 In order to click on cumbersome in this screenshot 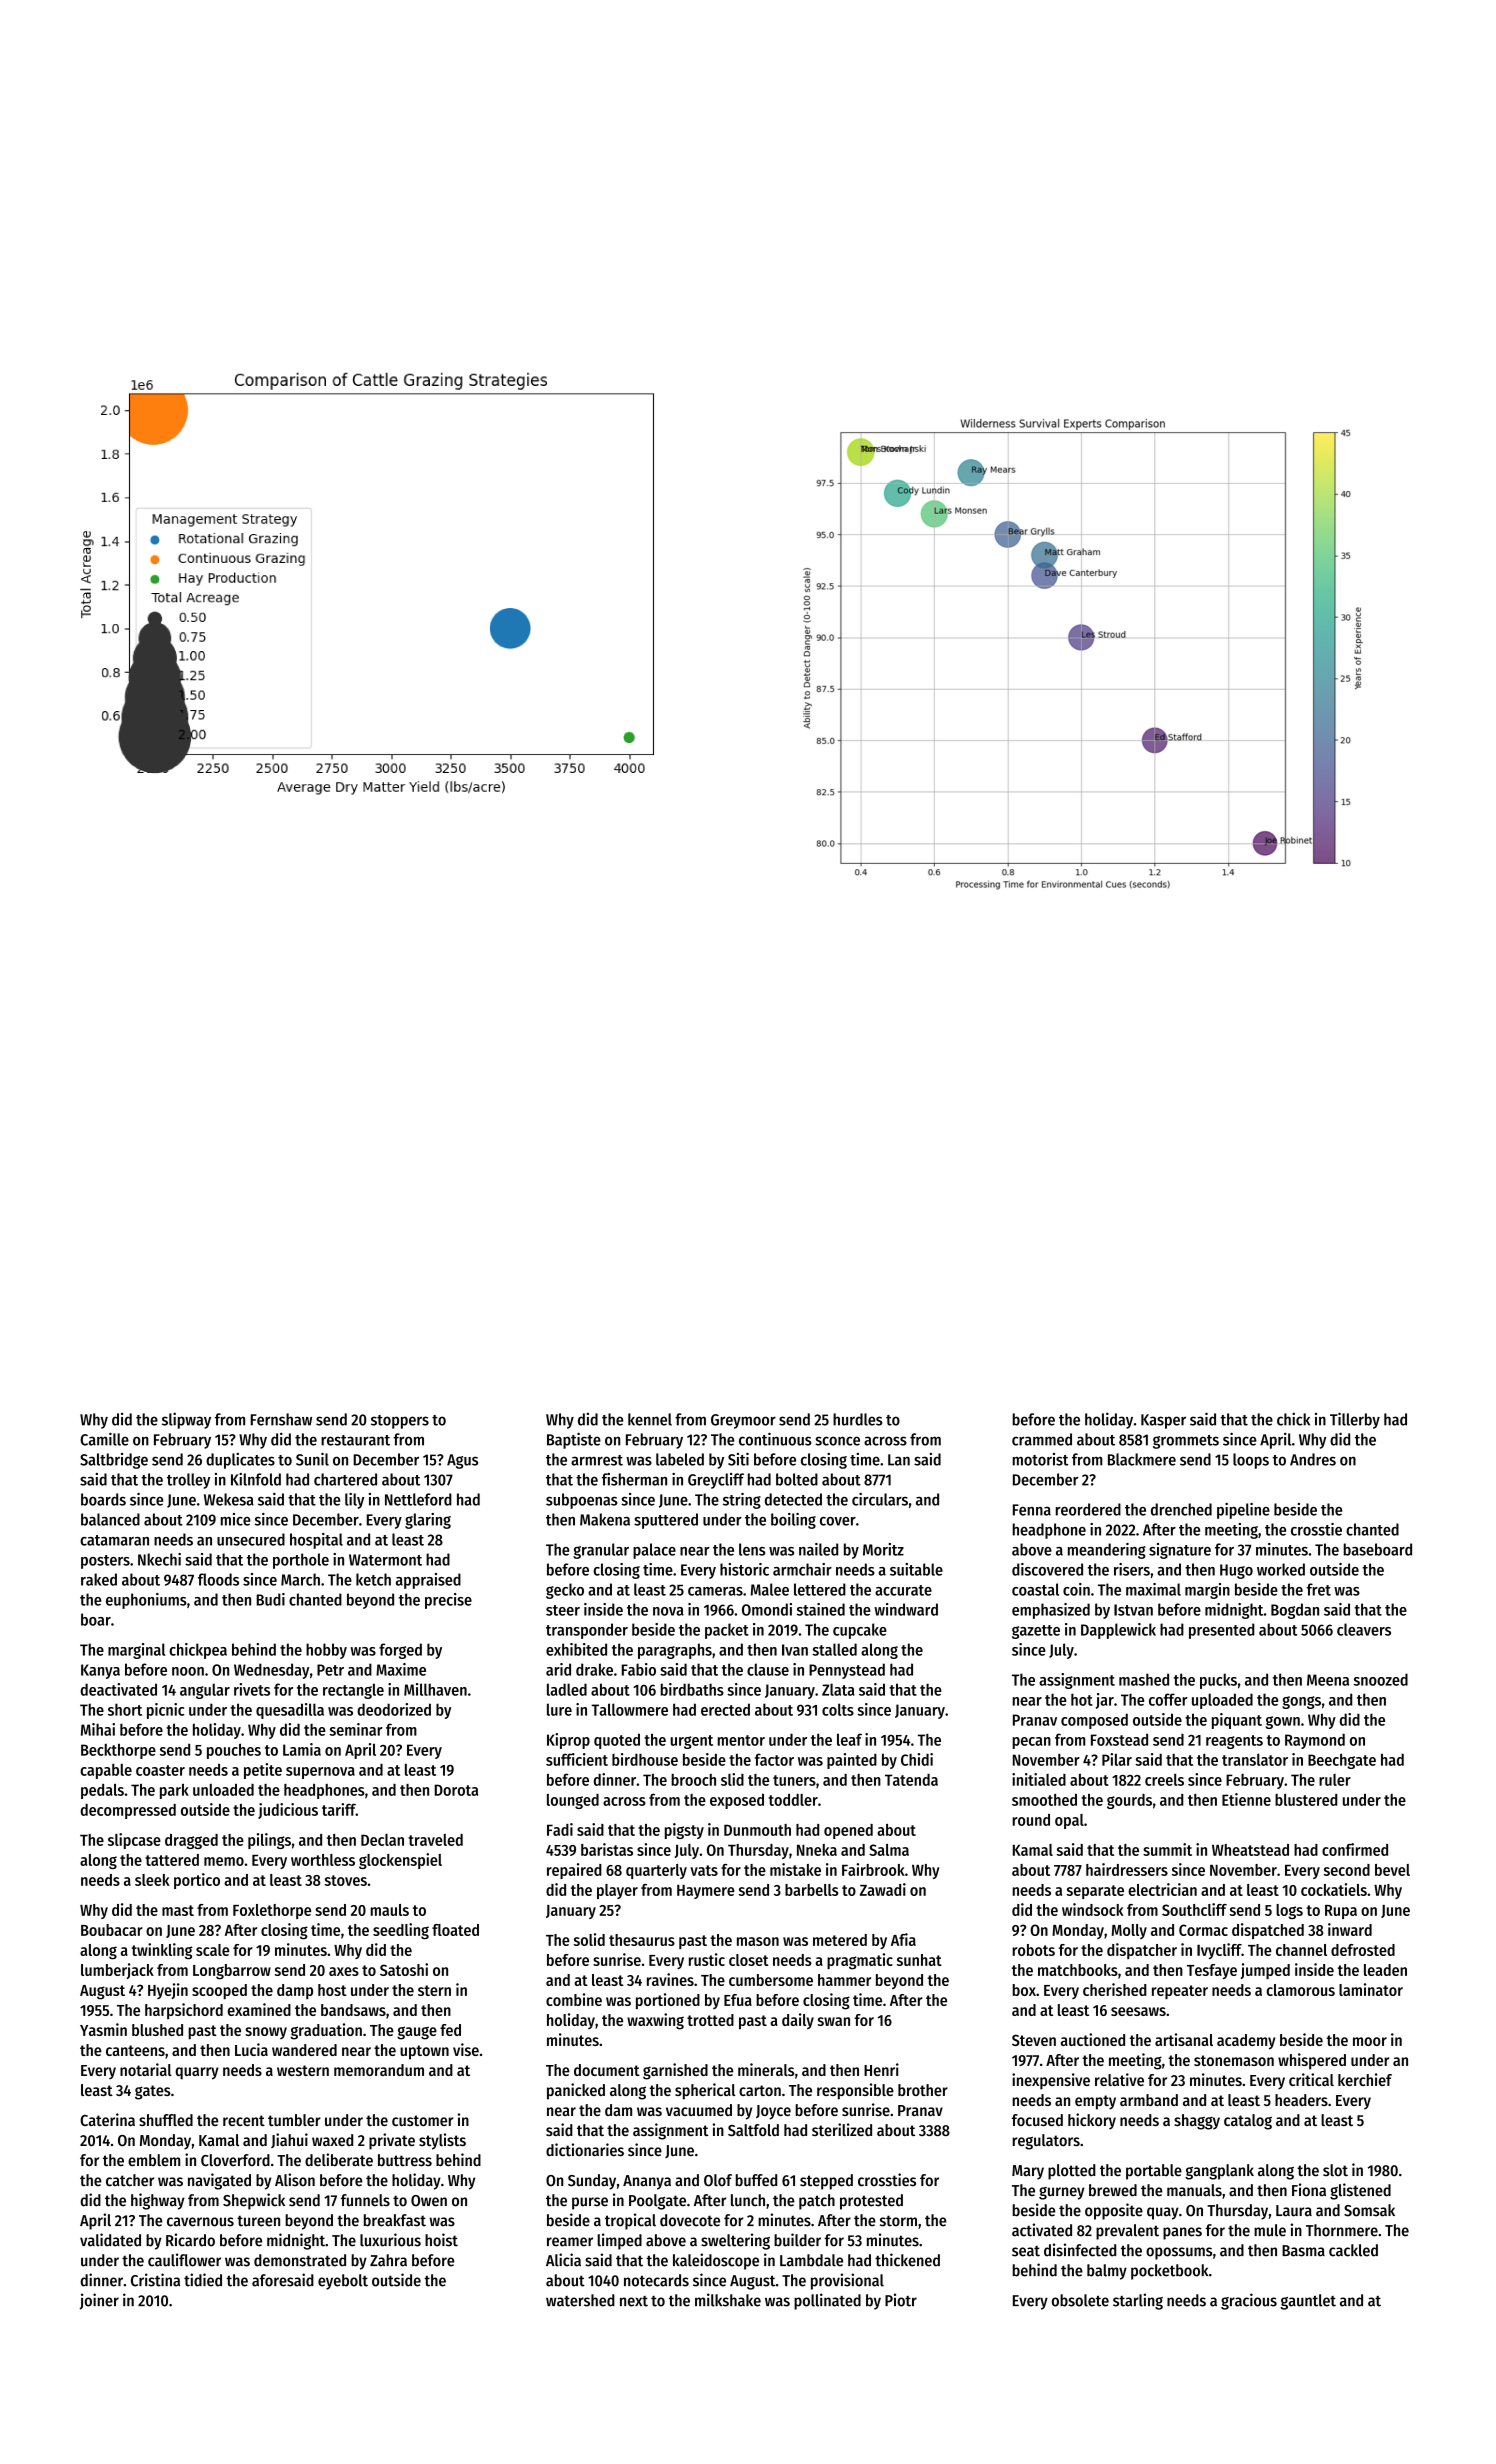, I will do `click(771, 1980)`.
